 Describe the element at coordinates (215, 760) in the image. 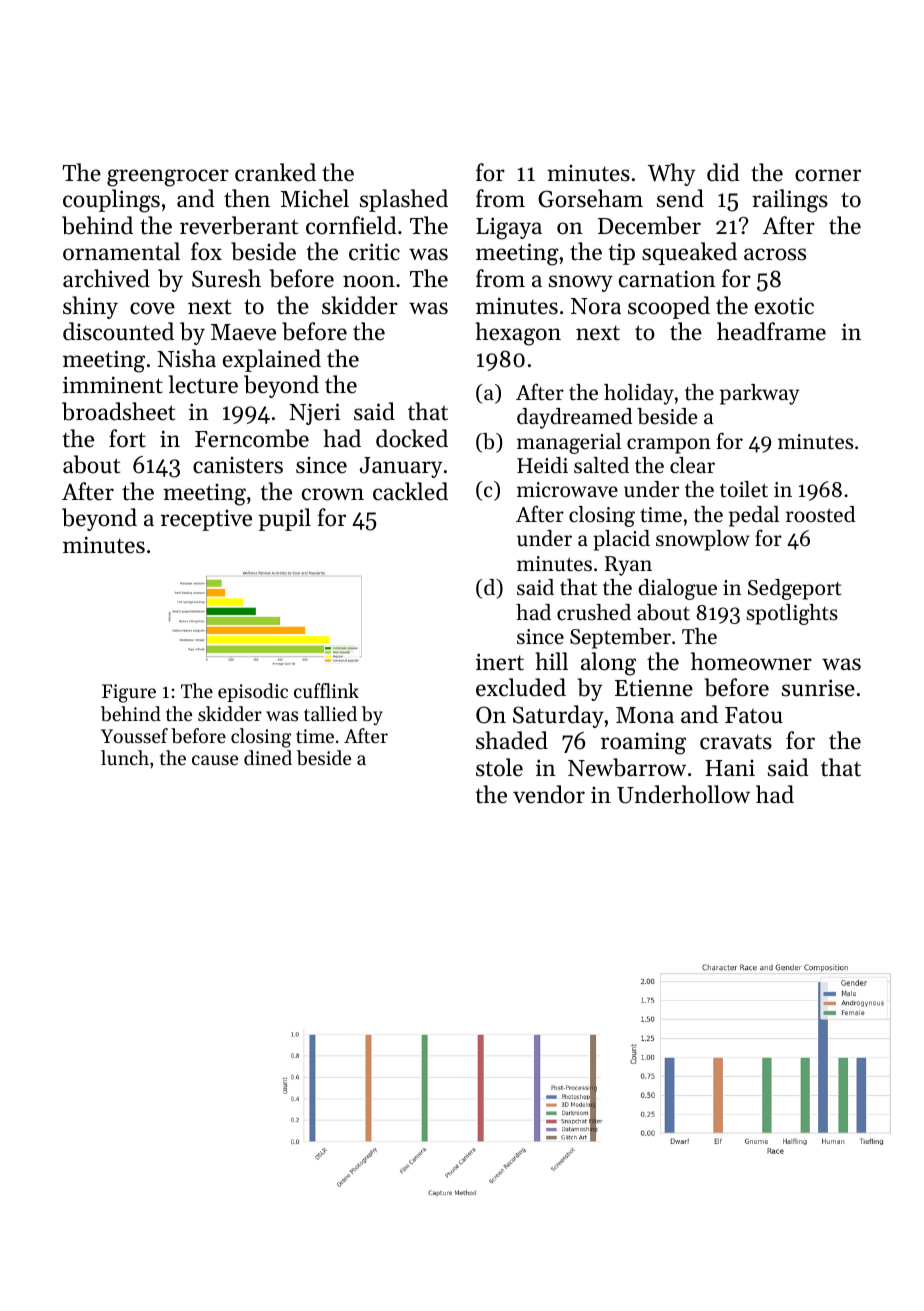

I see `cause` at that location.
